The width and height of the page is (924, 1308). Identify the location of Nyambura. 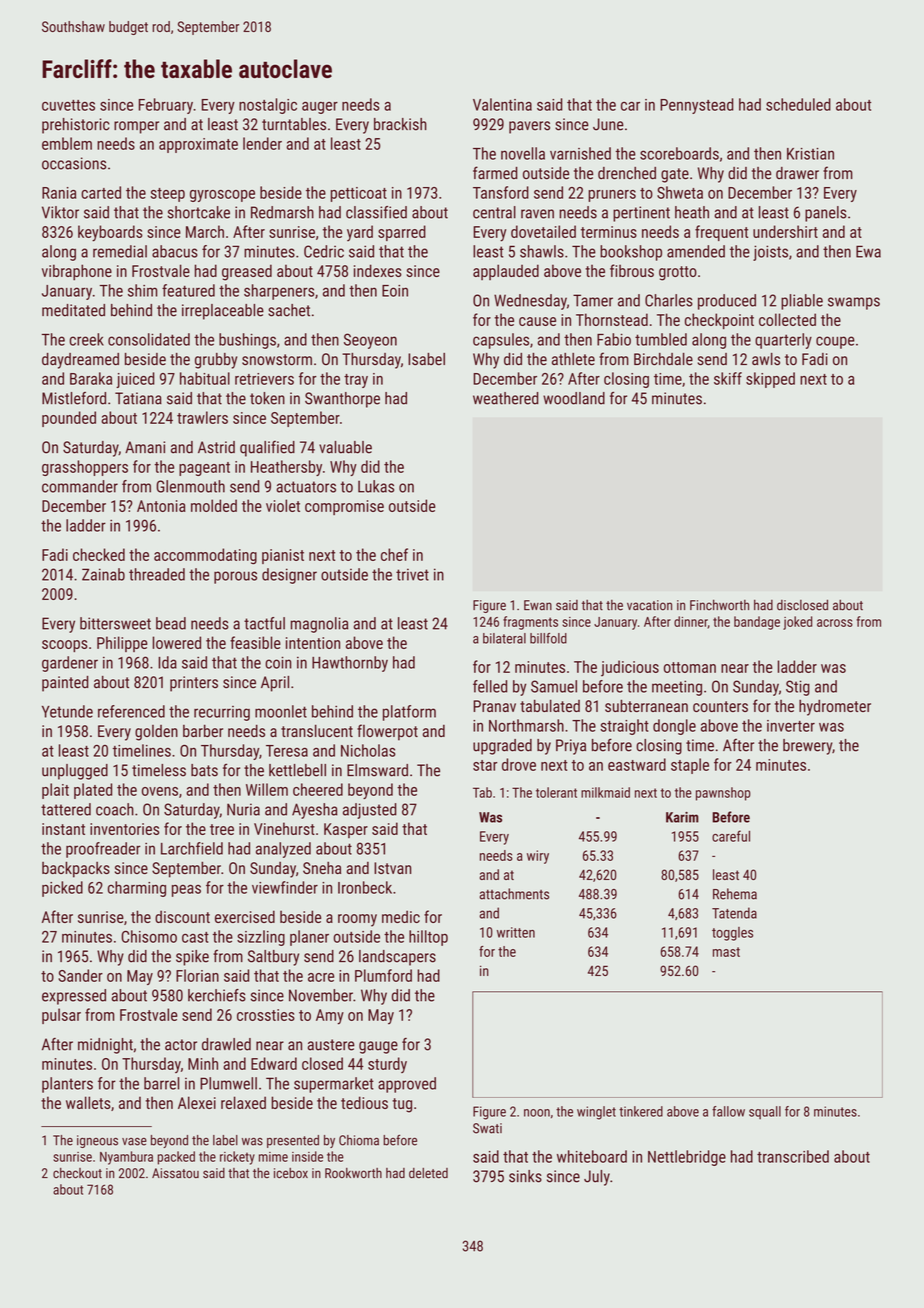
(126, 1158).
